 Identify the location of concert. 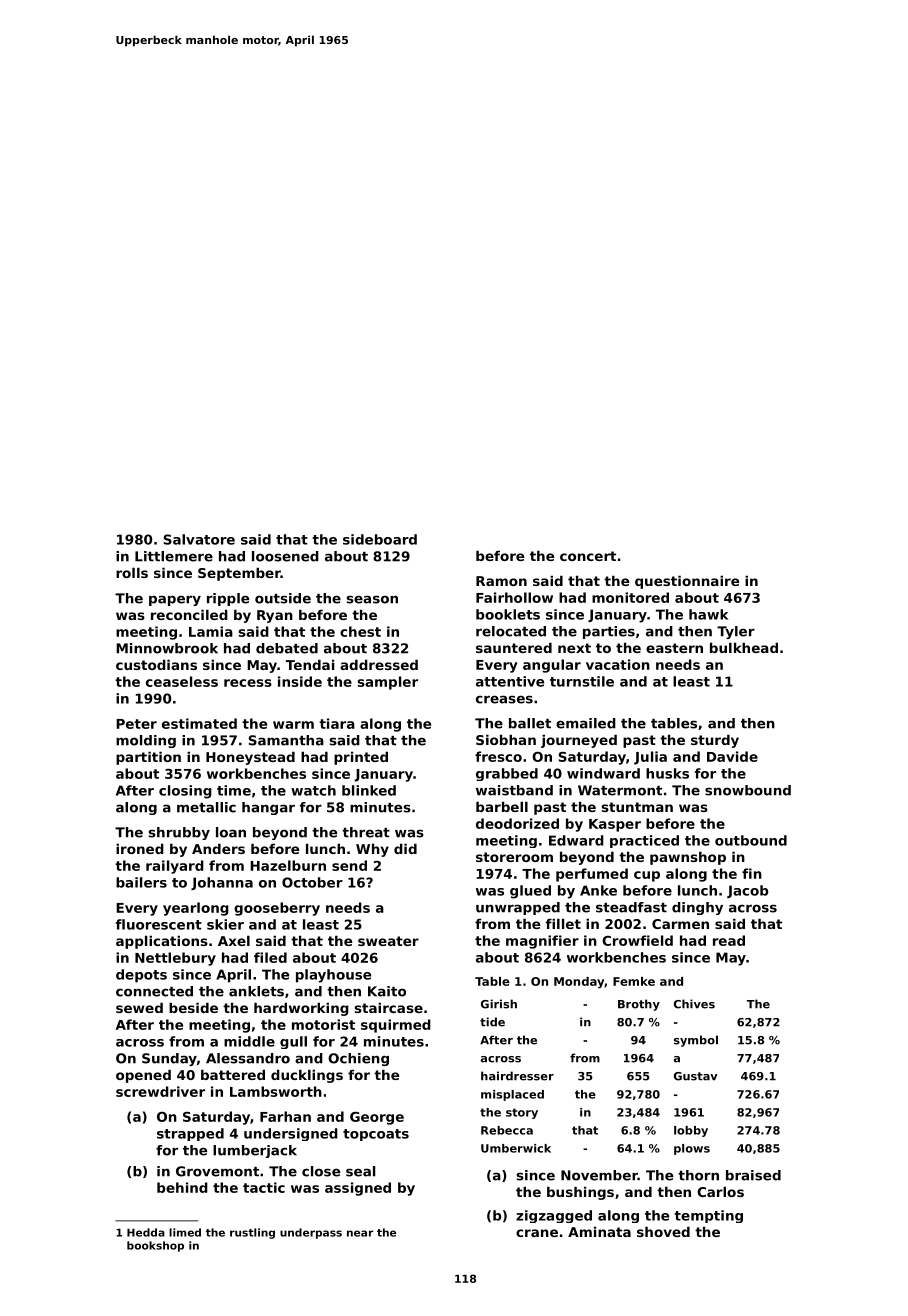
(588, 556).
